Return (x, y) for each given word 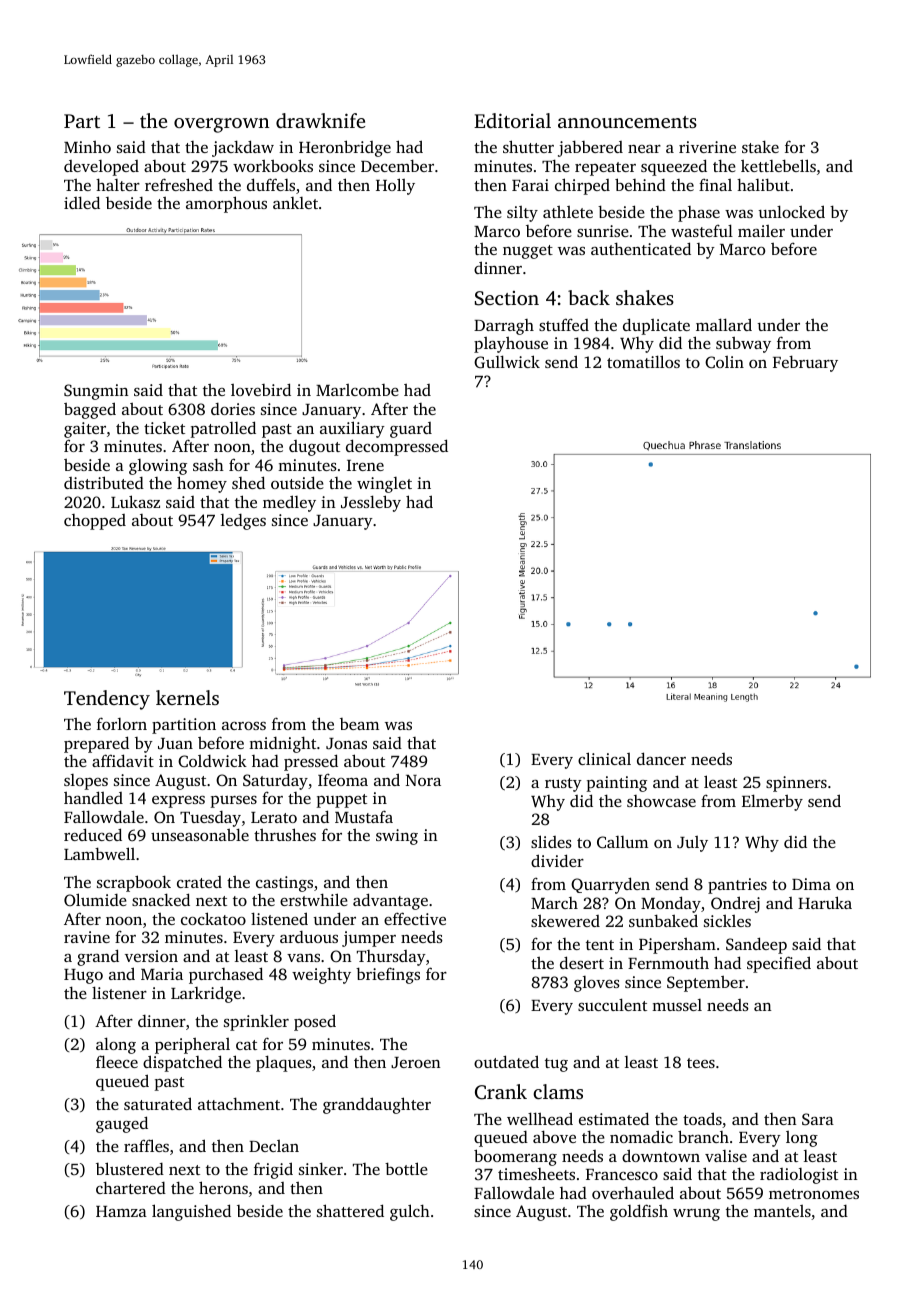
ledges (243, 522)
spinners (796, 784)
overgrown (221, 125)
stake (760, 146)
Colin (724, 362)
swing (397, 837)
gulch (410, 1212)
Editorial (512, 120)
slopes (86, 782)
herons (223, 1187)
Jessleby (371, 503)
